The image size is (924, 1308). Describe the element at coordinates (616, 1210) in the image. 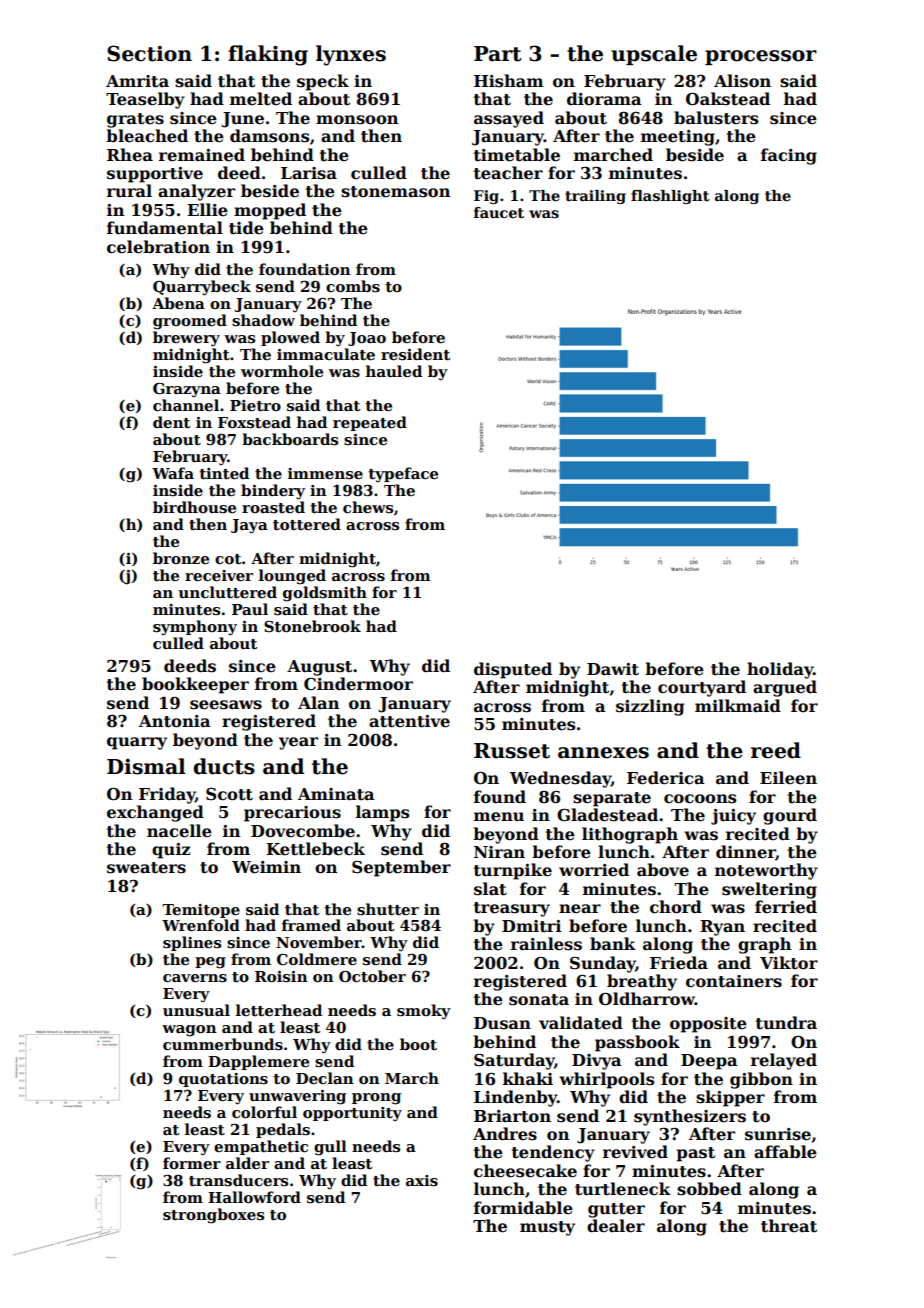

I see `gutter` at that location.
